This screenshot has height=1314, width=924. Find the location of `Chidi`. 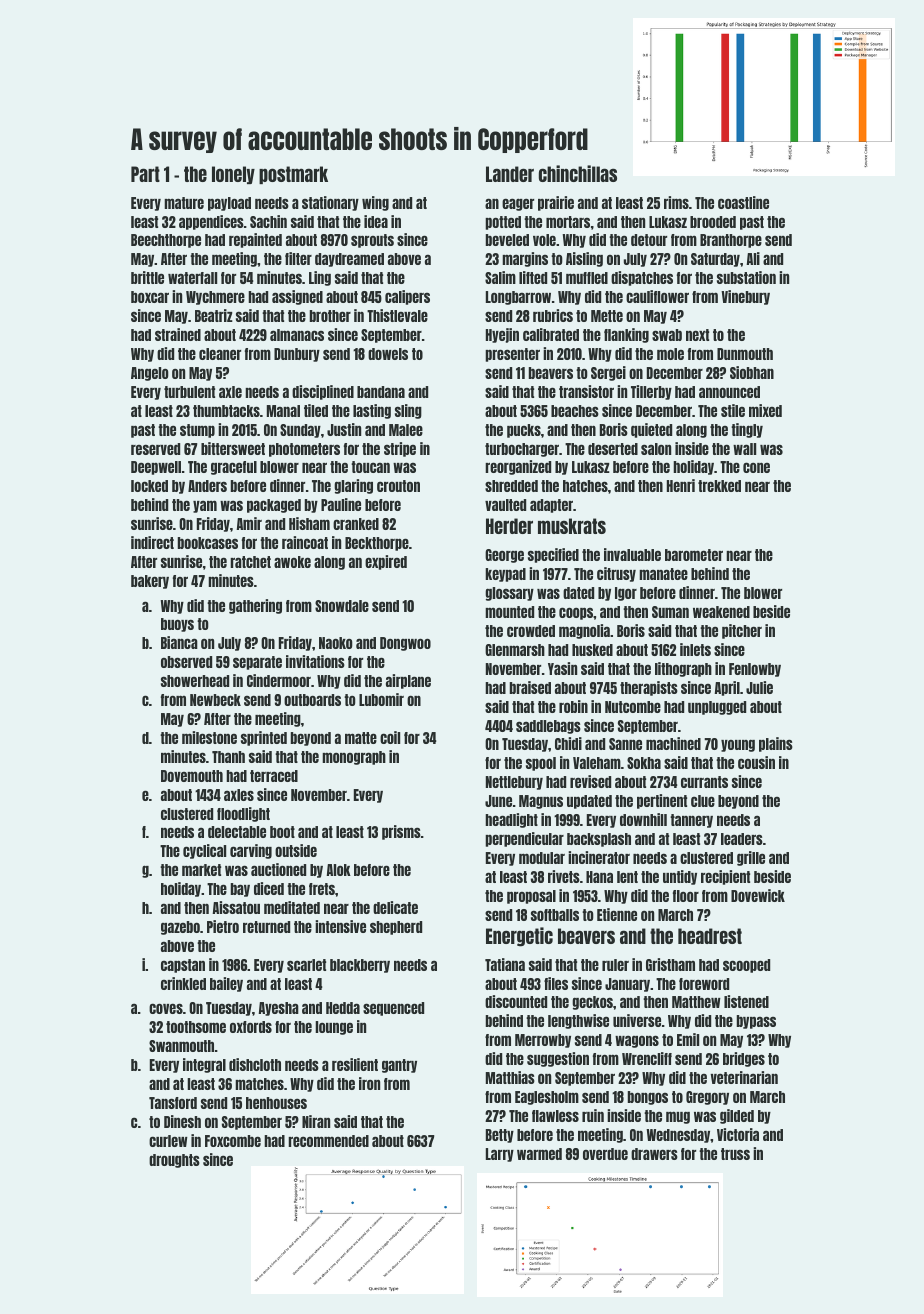

Chidi is located at coordinates (568, 743).
